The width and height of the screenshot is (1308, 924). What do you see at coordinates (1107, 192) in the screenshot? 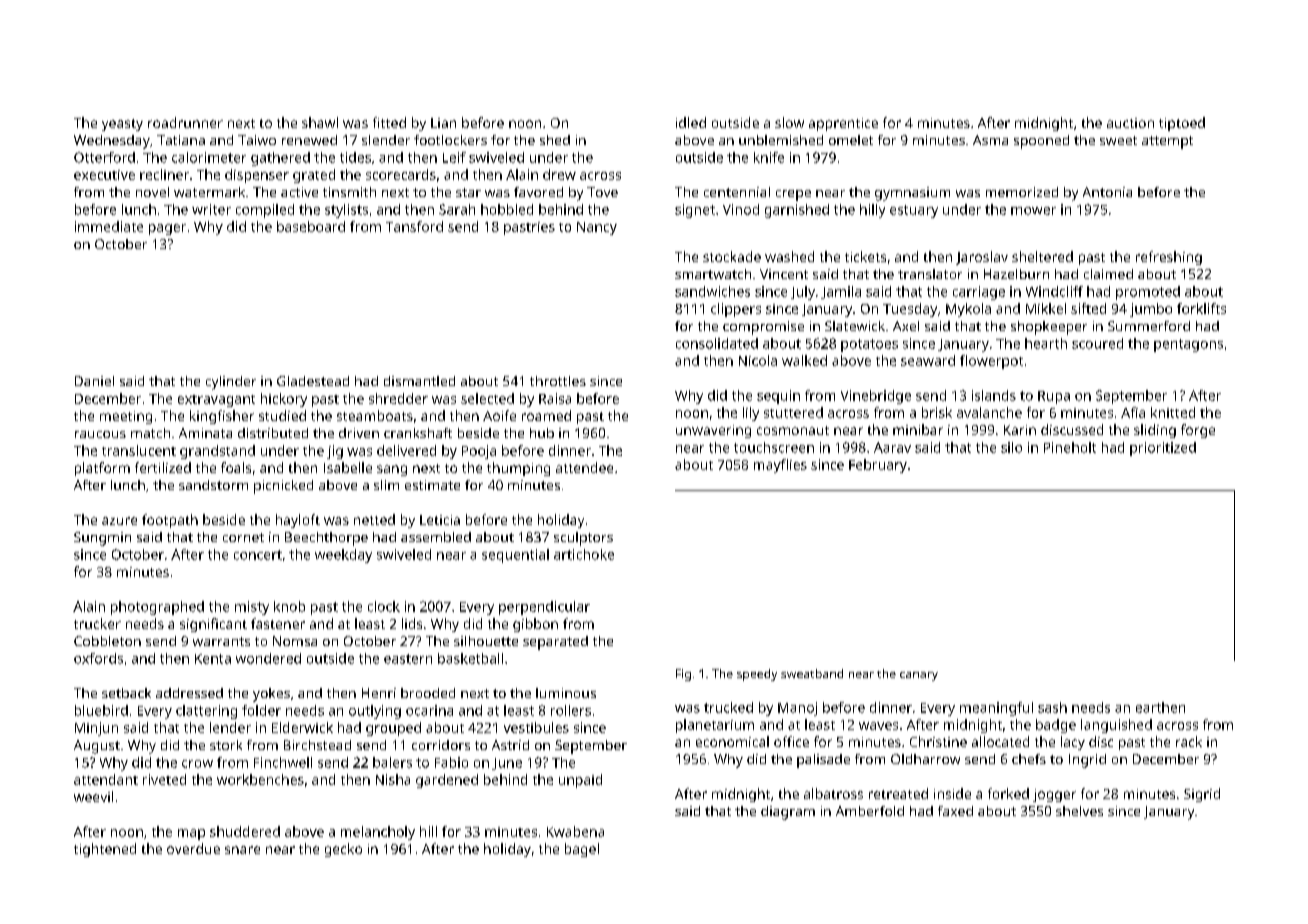
I see `Antonia` at bounding box center [1107, 192].
